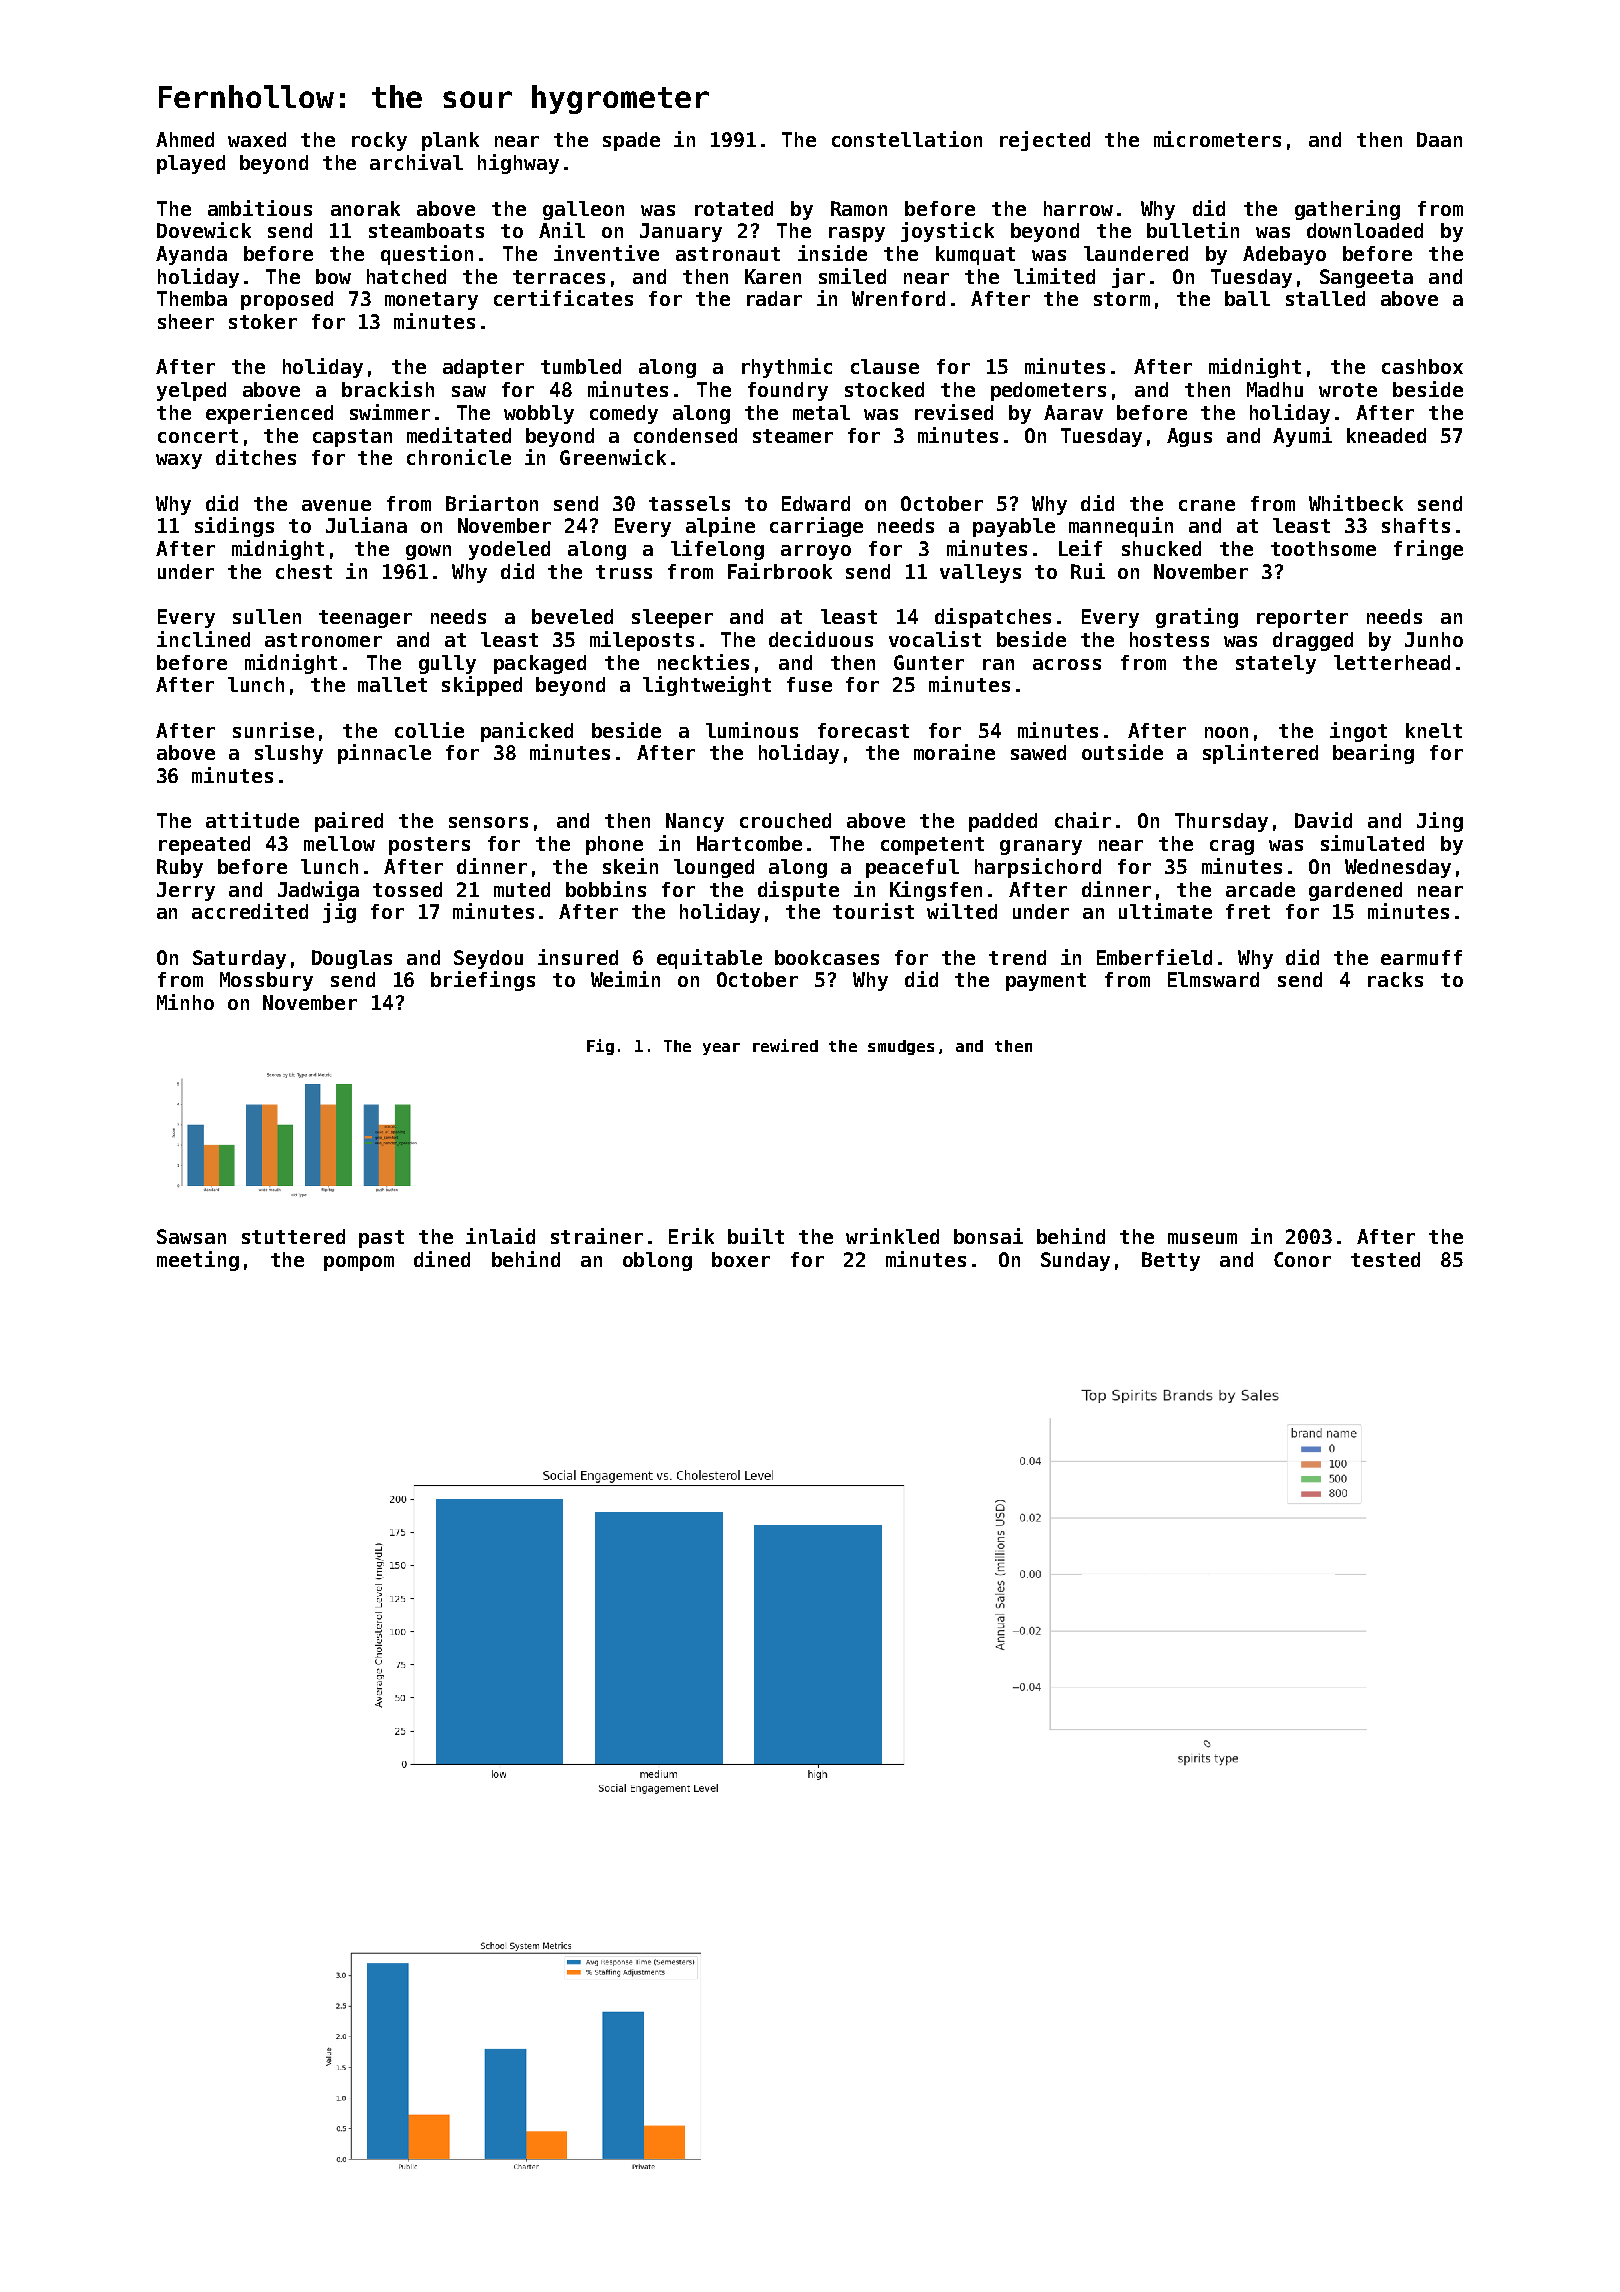 The image size is (1620, 2292). Describe the element at coordinates (204, 230) in the image. I see `Dovewick` at that location.
